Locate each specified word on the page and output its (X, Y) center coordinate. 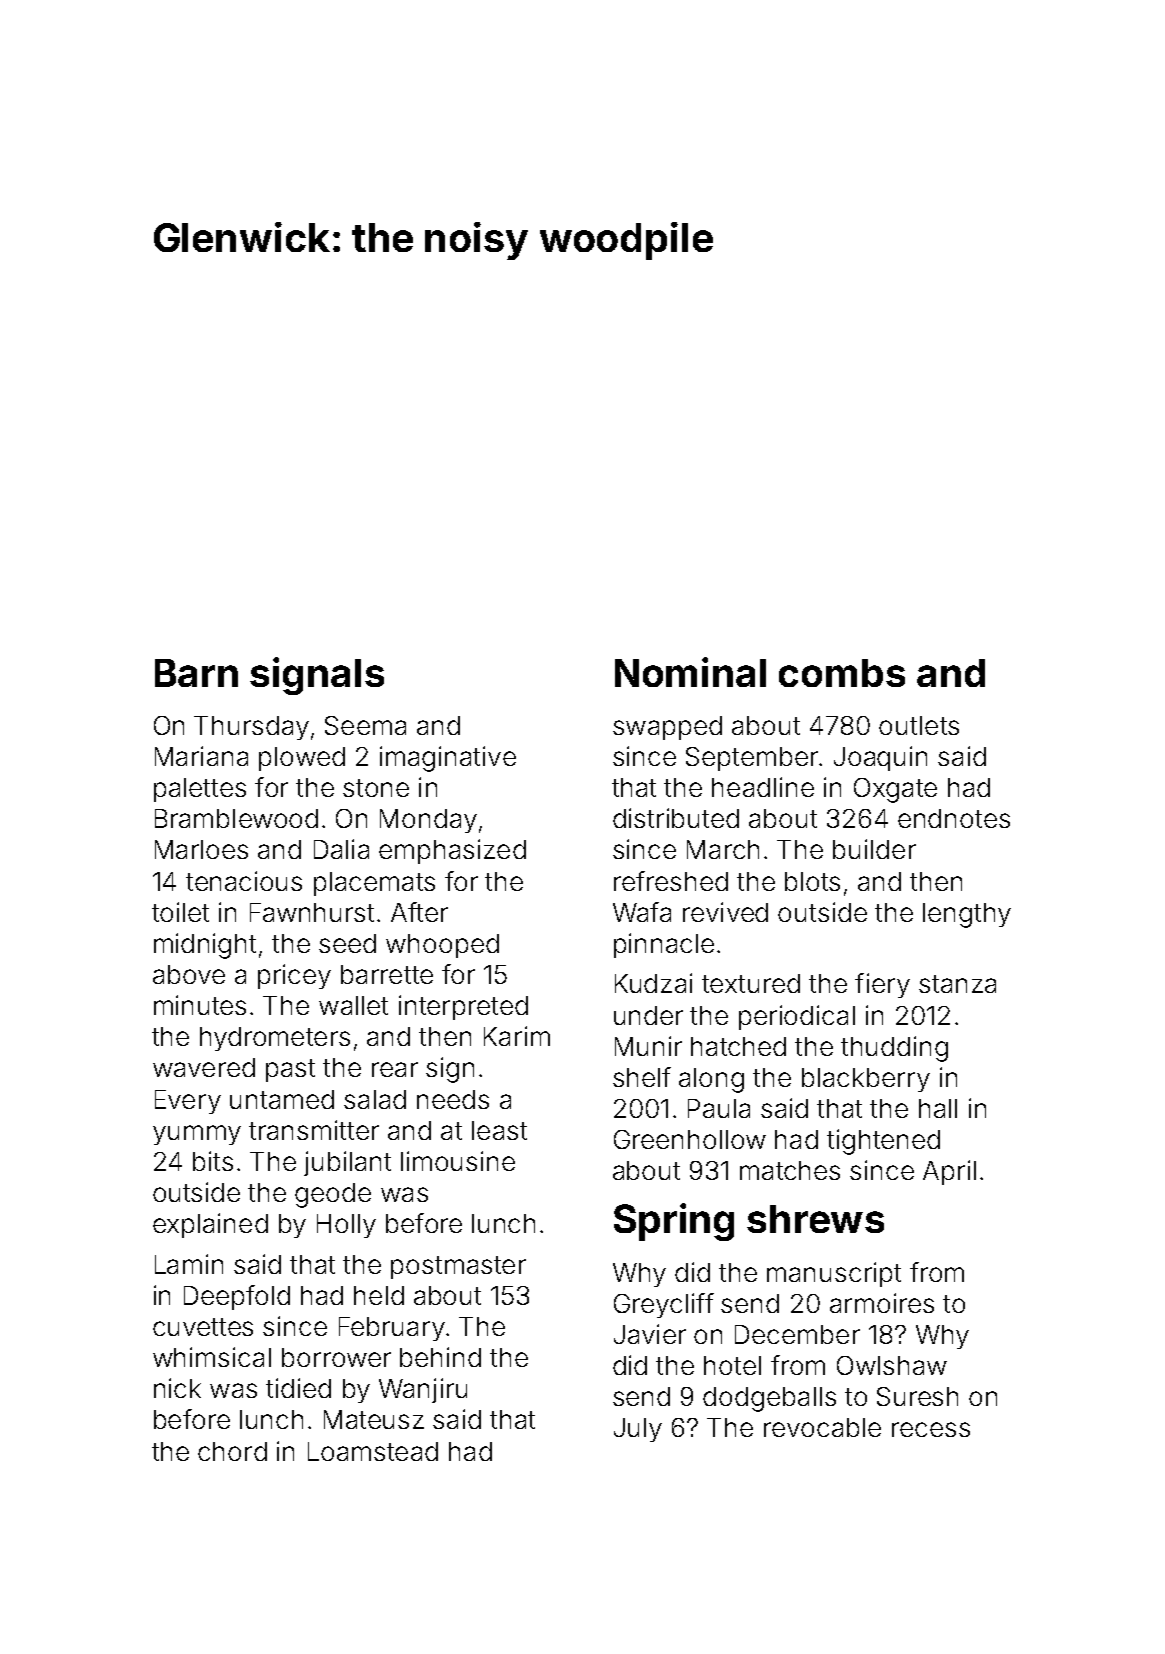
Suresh (917, 1396)
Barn (196, 673)
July (638, 1430)
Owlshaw (892, 1365)
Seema (365, 725)
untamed (282, 1099)
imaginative (448, 759)
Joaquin (880, 758)
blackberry (866, 1080)
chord (232, 1451)
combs (842, 673)
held (379, 1295)
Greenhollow (690, 1139)
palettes (200, 790)
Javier (650, 1334)
